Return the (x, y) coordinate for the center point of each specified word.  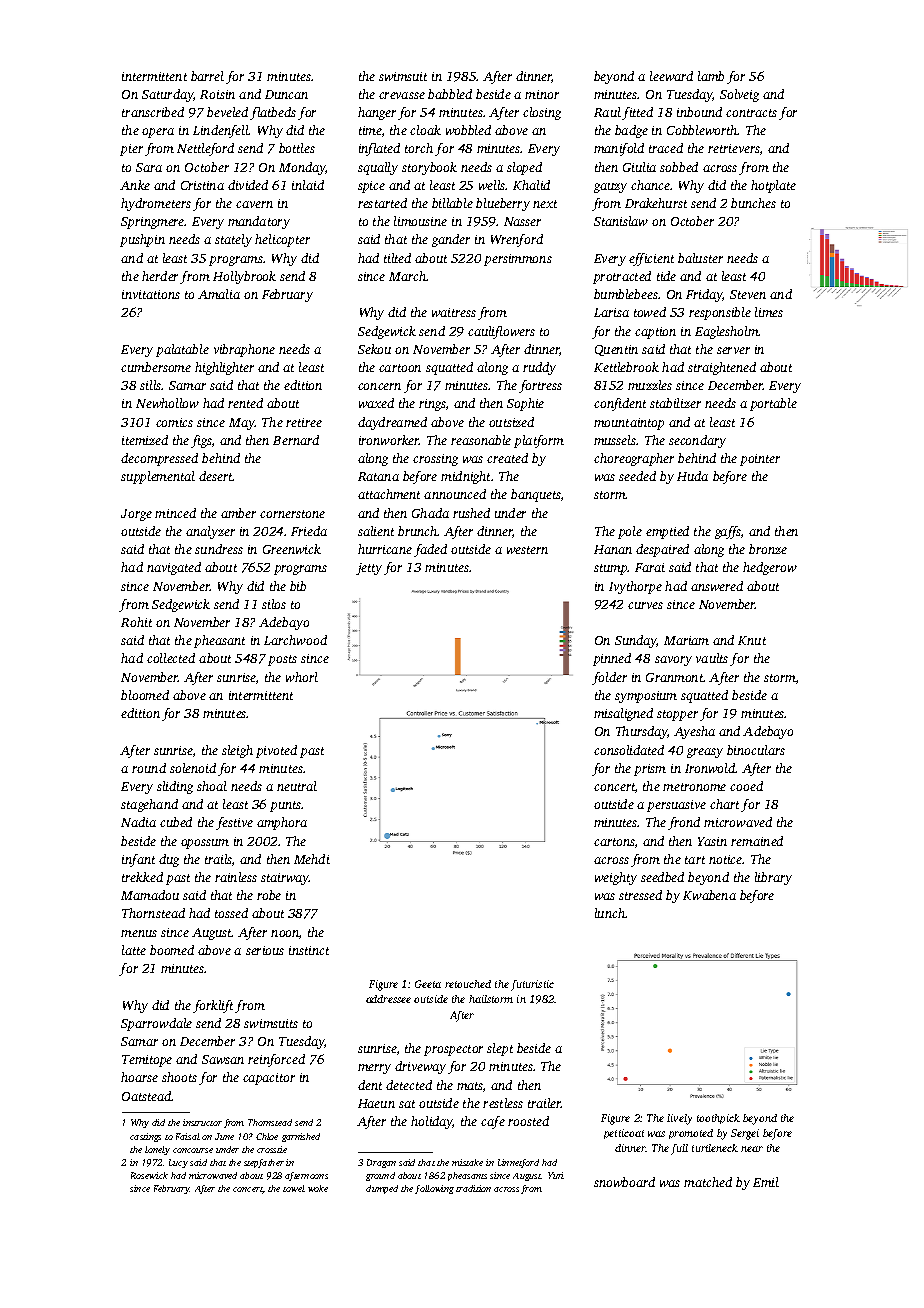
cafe (493, 1122)
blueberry (503, 204)
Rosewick (149, 1175)
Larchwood (295, 640)
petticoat (624, 1134)
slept (500, 1049)
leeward (671, 76)
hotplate (773, 186)
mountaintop (629, 424)
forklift (213, 1006)
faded (430, 550)
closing (542, 113)
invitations (151, 294)
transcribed (153, 112)
